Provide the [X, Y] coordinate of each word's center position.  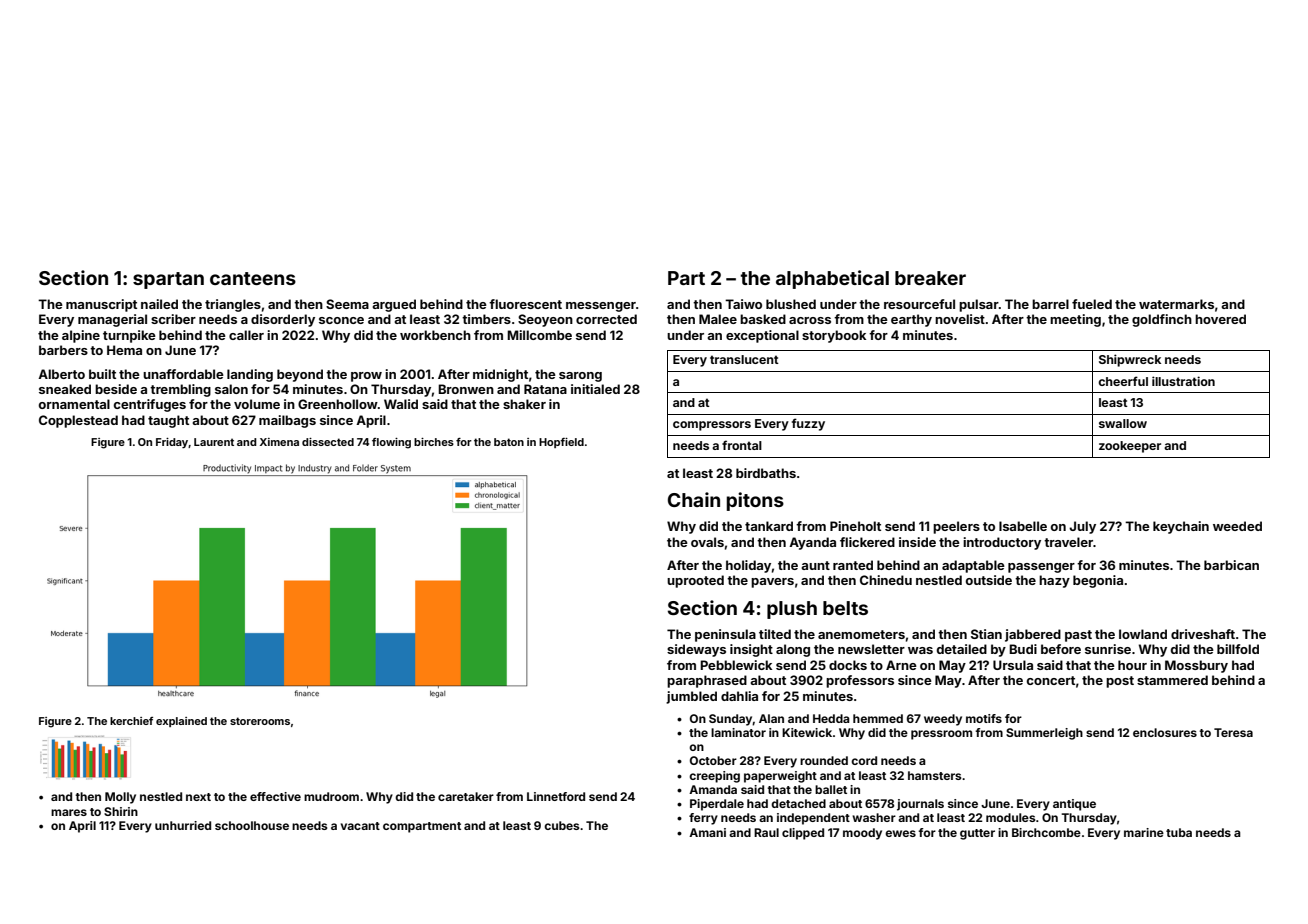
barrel [1050, 304]
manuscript [101, 305]
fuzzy [808, 424]
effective [275, 796]
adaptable [973, 566]
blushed [791, 304]
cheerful [1123, 381]
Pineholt [855, 526]
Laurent [214, 442]
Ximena [279, 442]
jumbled [691, 697]
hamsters [934, 775]
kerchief [131, 721]
